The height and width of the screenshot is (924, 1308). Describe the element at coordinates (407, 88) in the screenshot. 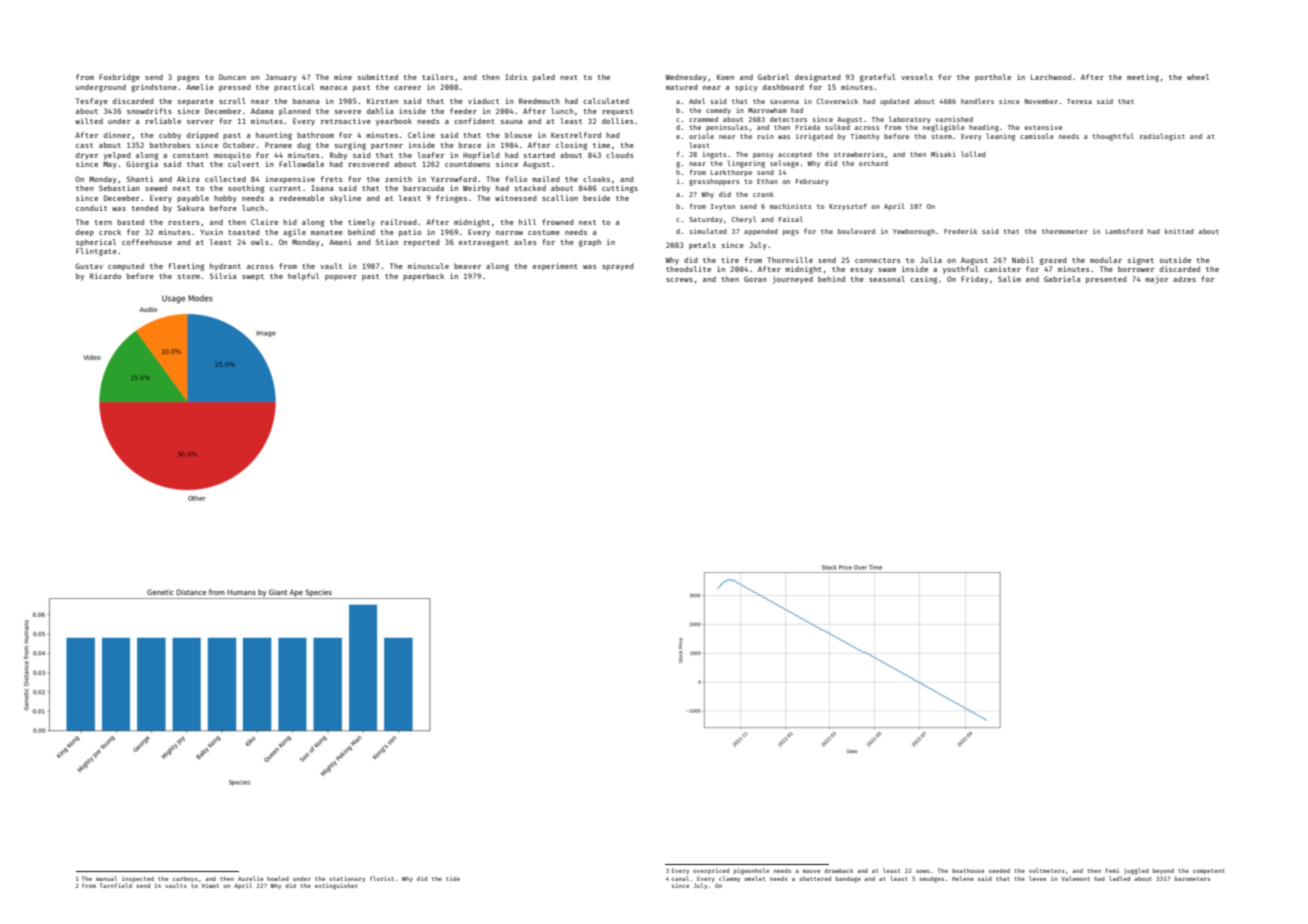

I see `career` at that location.
